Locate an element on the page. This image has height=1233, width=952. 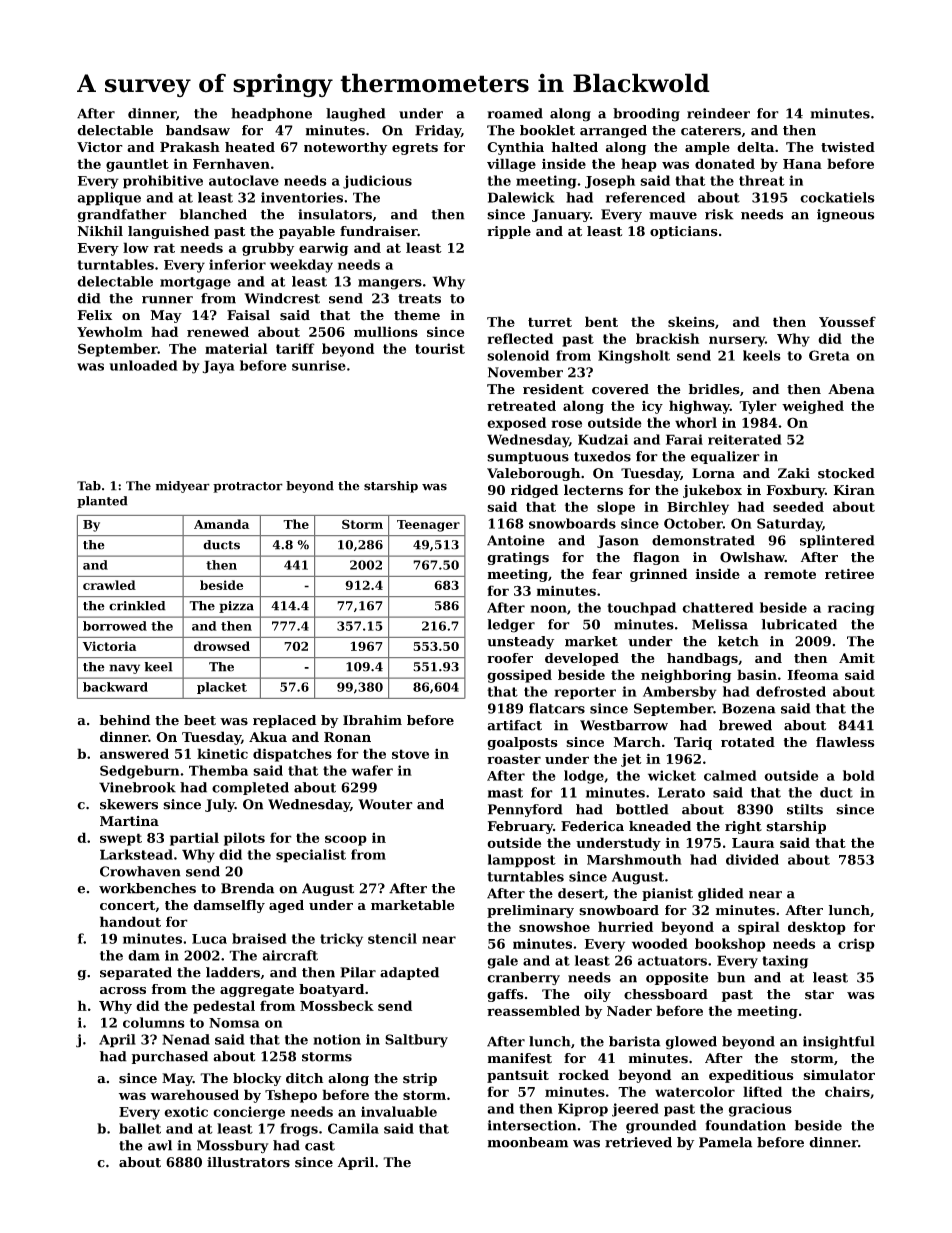
blanched is located at coordinates (213, 214).
